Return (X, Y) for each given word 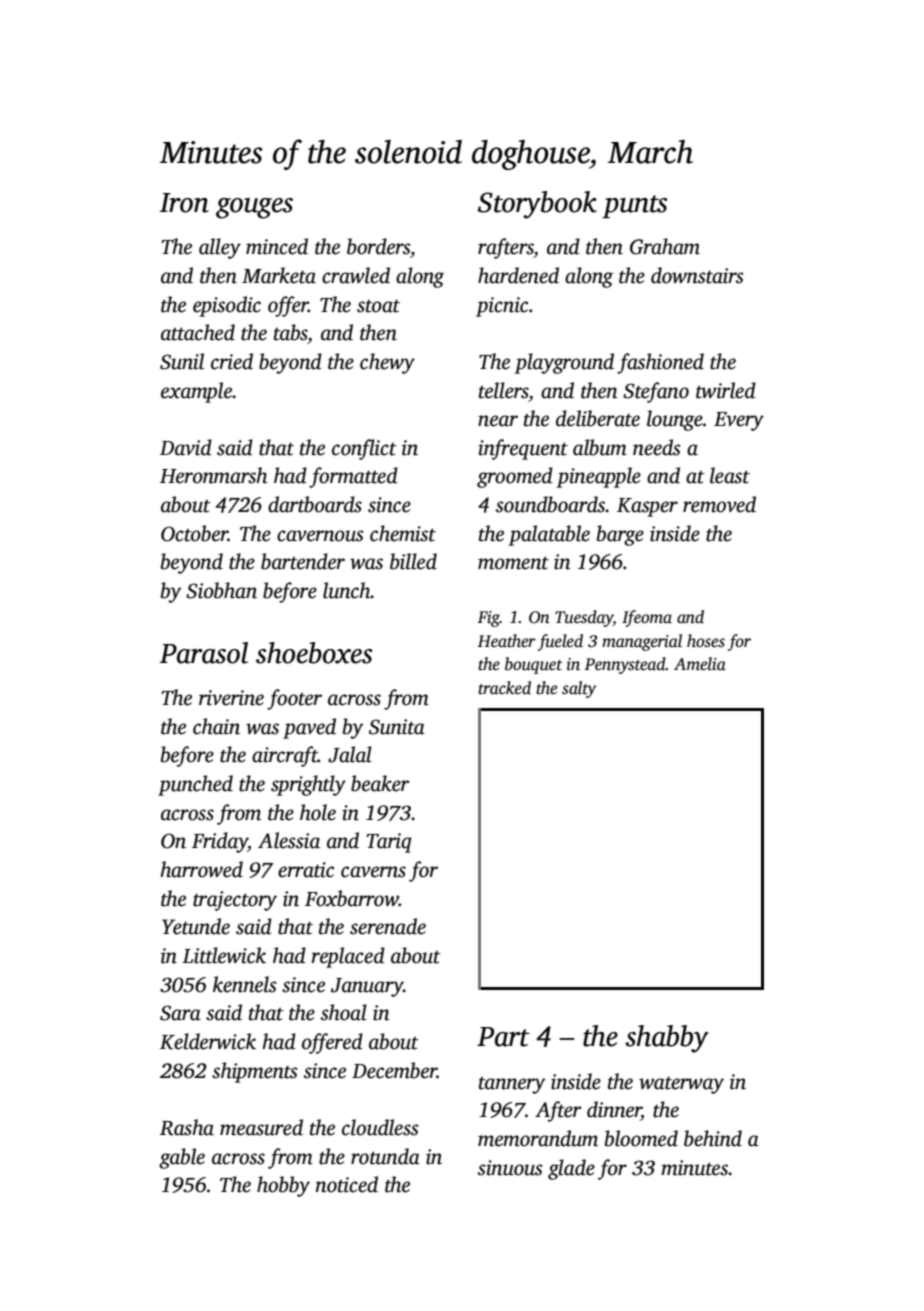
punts (634, 206)
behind (713, 1138)
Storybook (537, 205)
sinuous (510, 1168)
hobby (283, 1186)
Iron (184, 203)
